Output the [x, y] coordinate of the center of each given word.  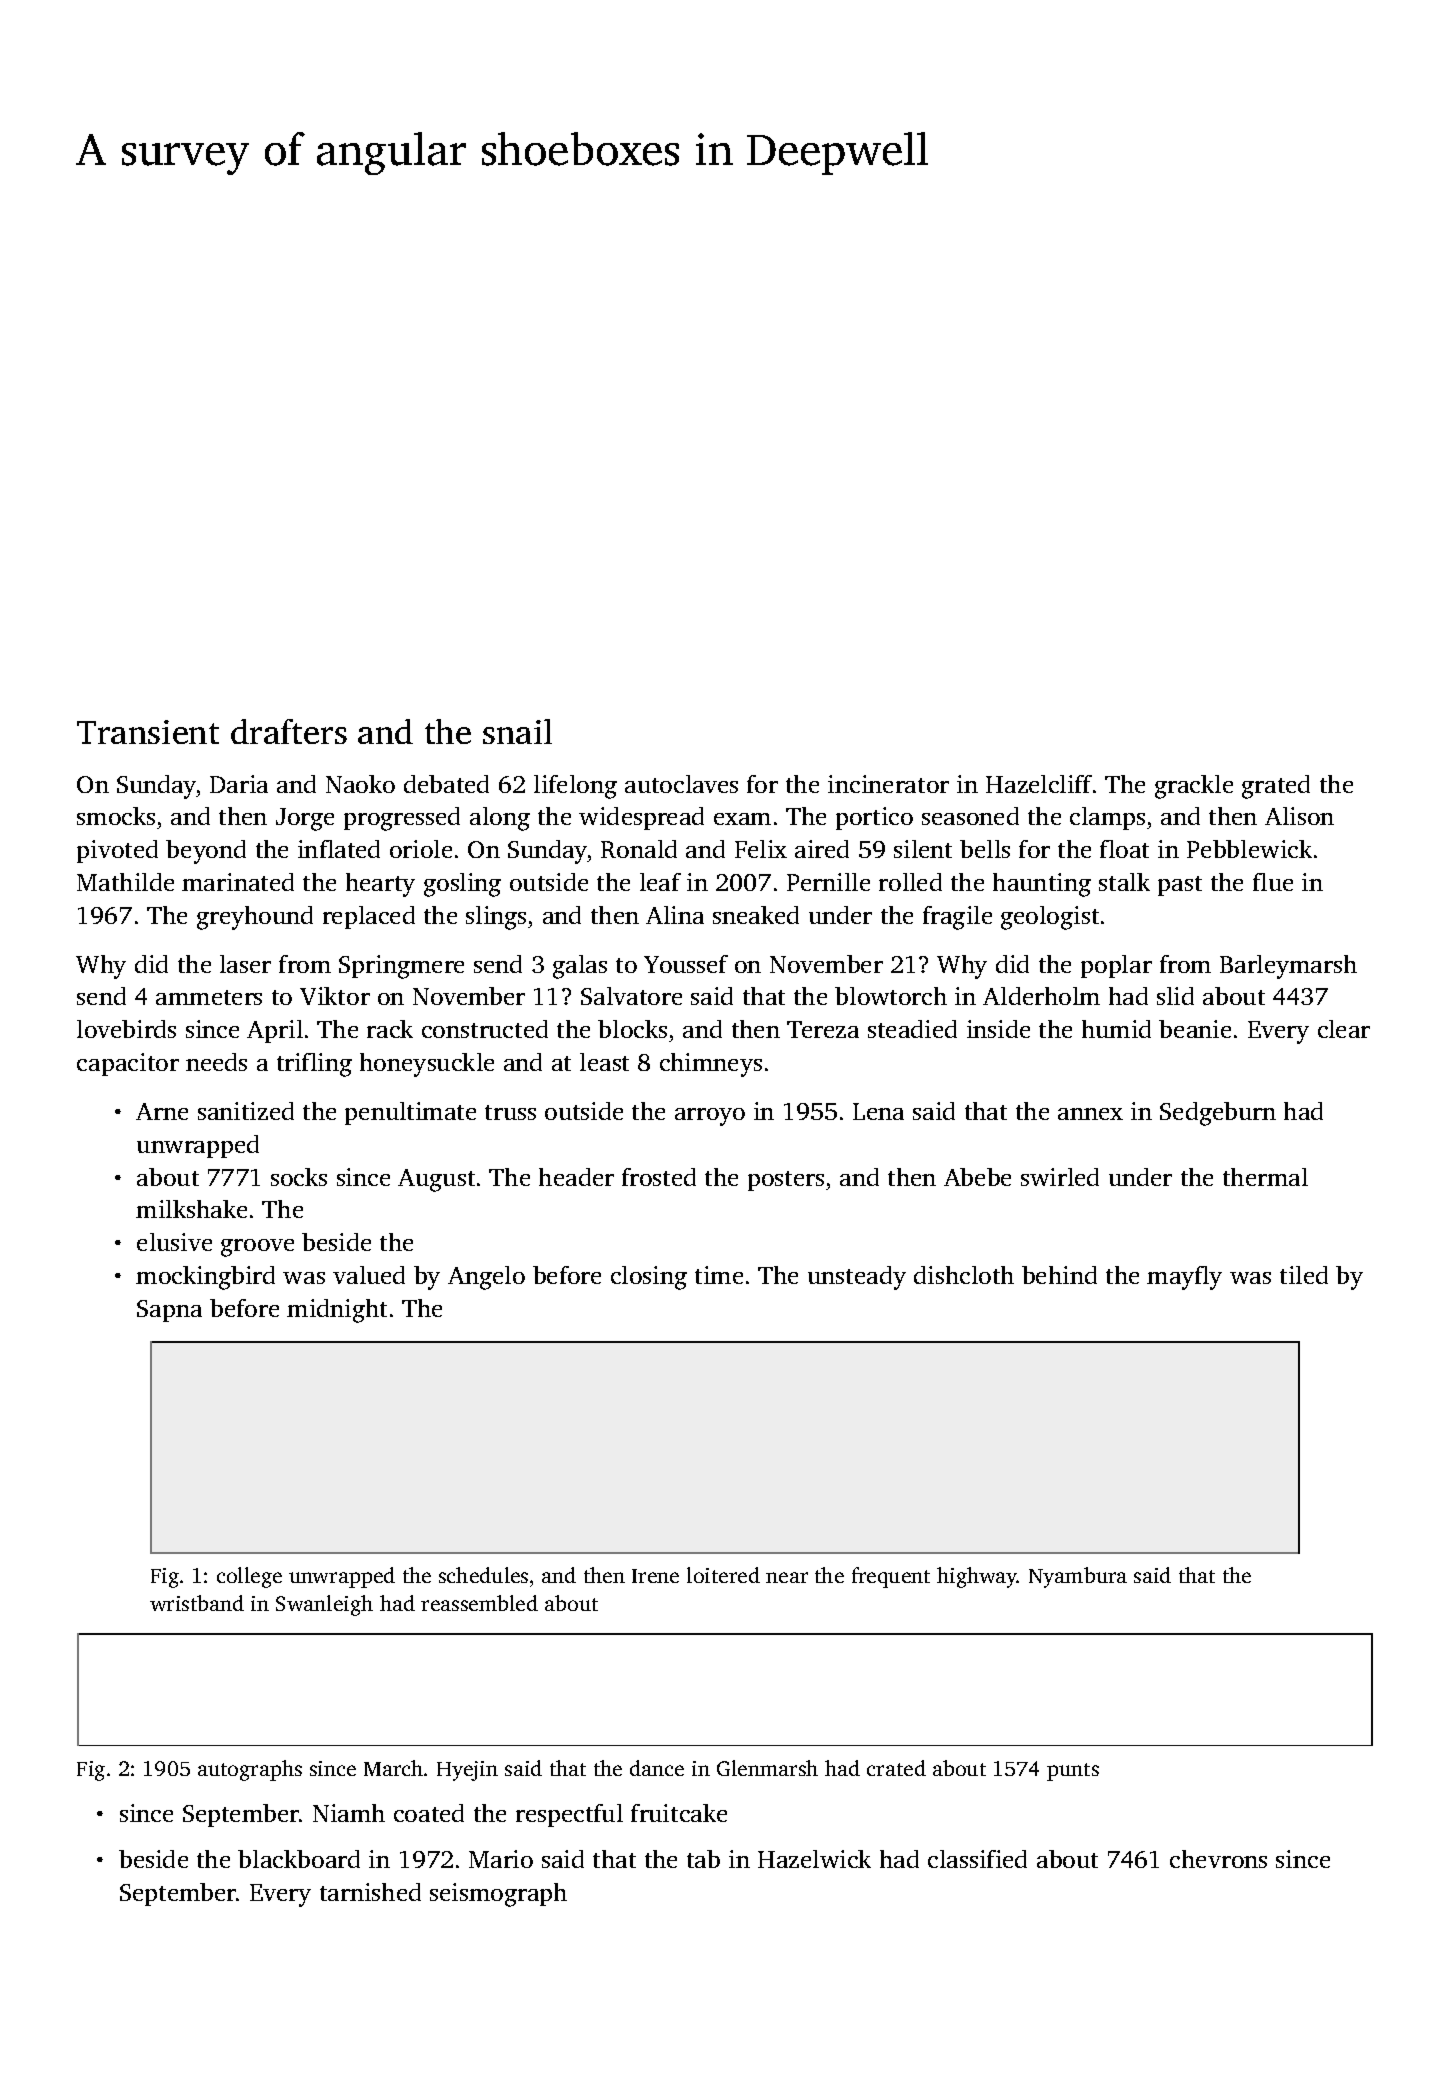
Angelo [486, 1278]
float [1124, 849]
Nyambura [1078, 1577]
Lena [878, 1111]
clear [1344, 1029]
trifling [314, 1065]
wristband [197, 1603]
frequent [891, 1577]
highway [977, 1577]
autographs [250, 1770]
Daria [239, 784]
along [500, 819]
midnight [337, 1311]
